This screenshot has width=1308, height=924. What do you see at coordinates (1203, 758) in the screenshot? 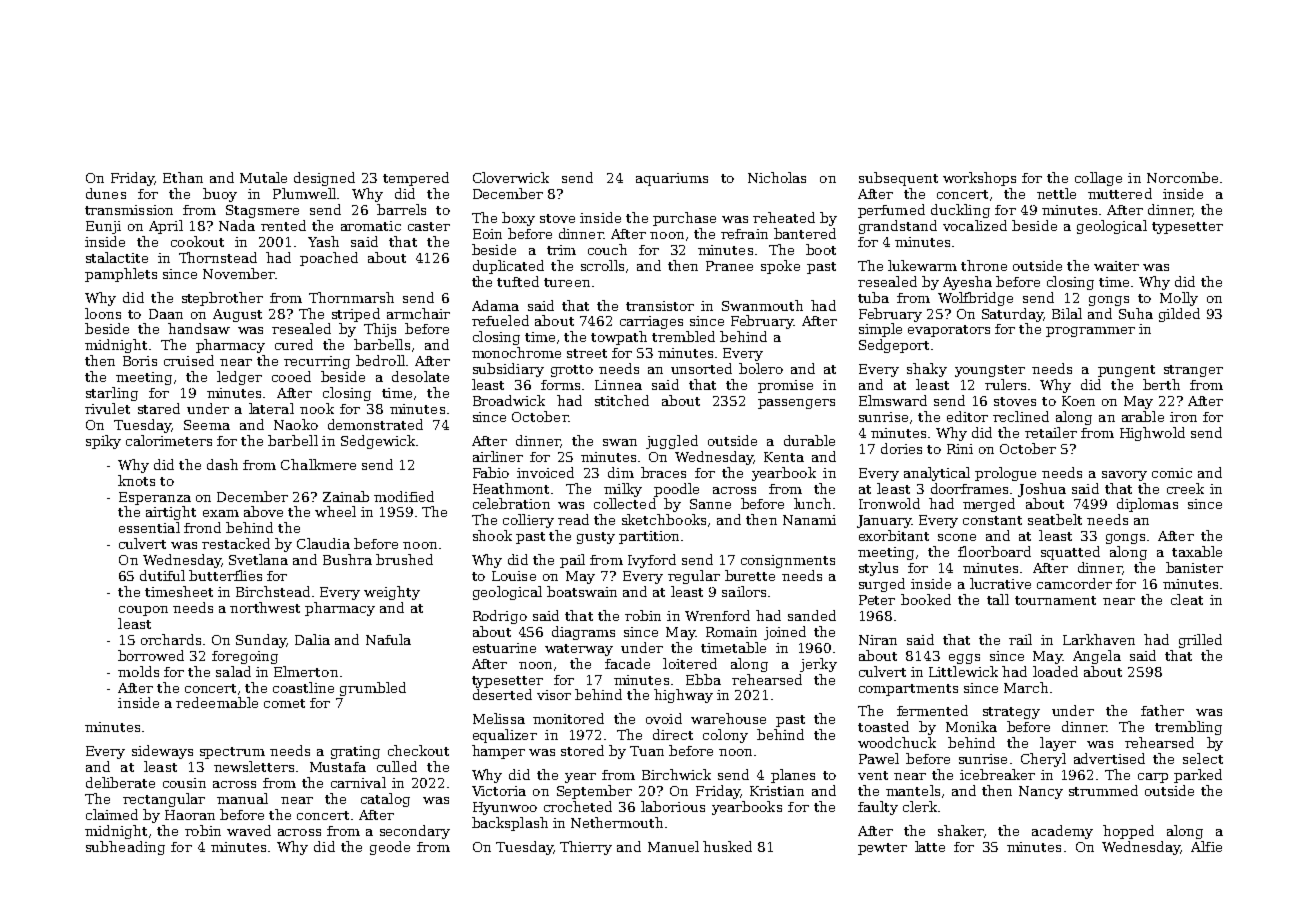
I see `select` at bounding box center [1203, 758].
